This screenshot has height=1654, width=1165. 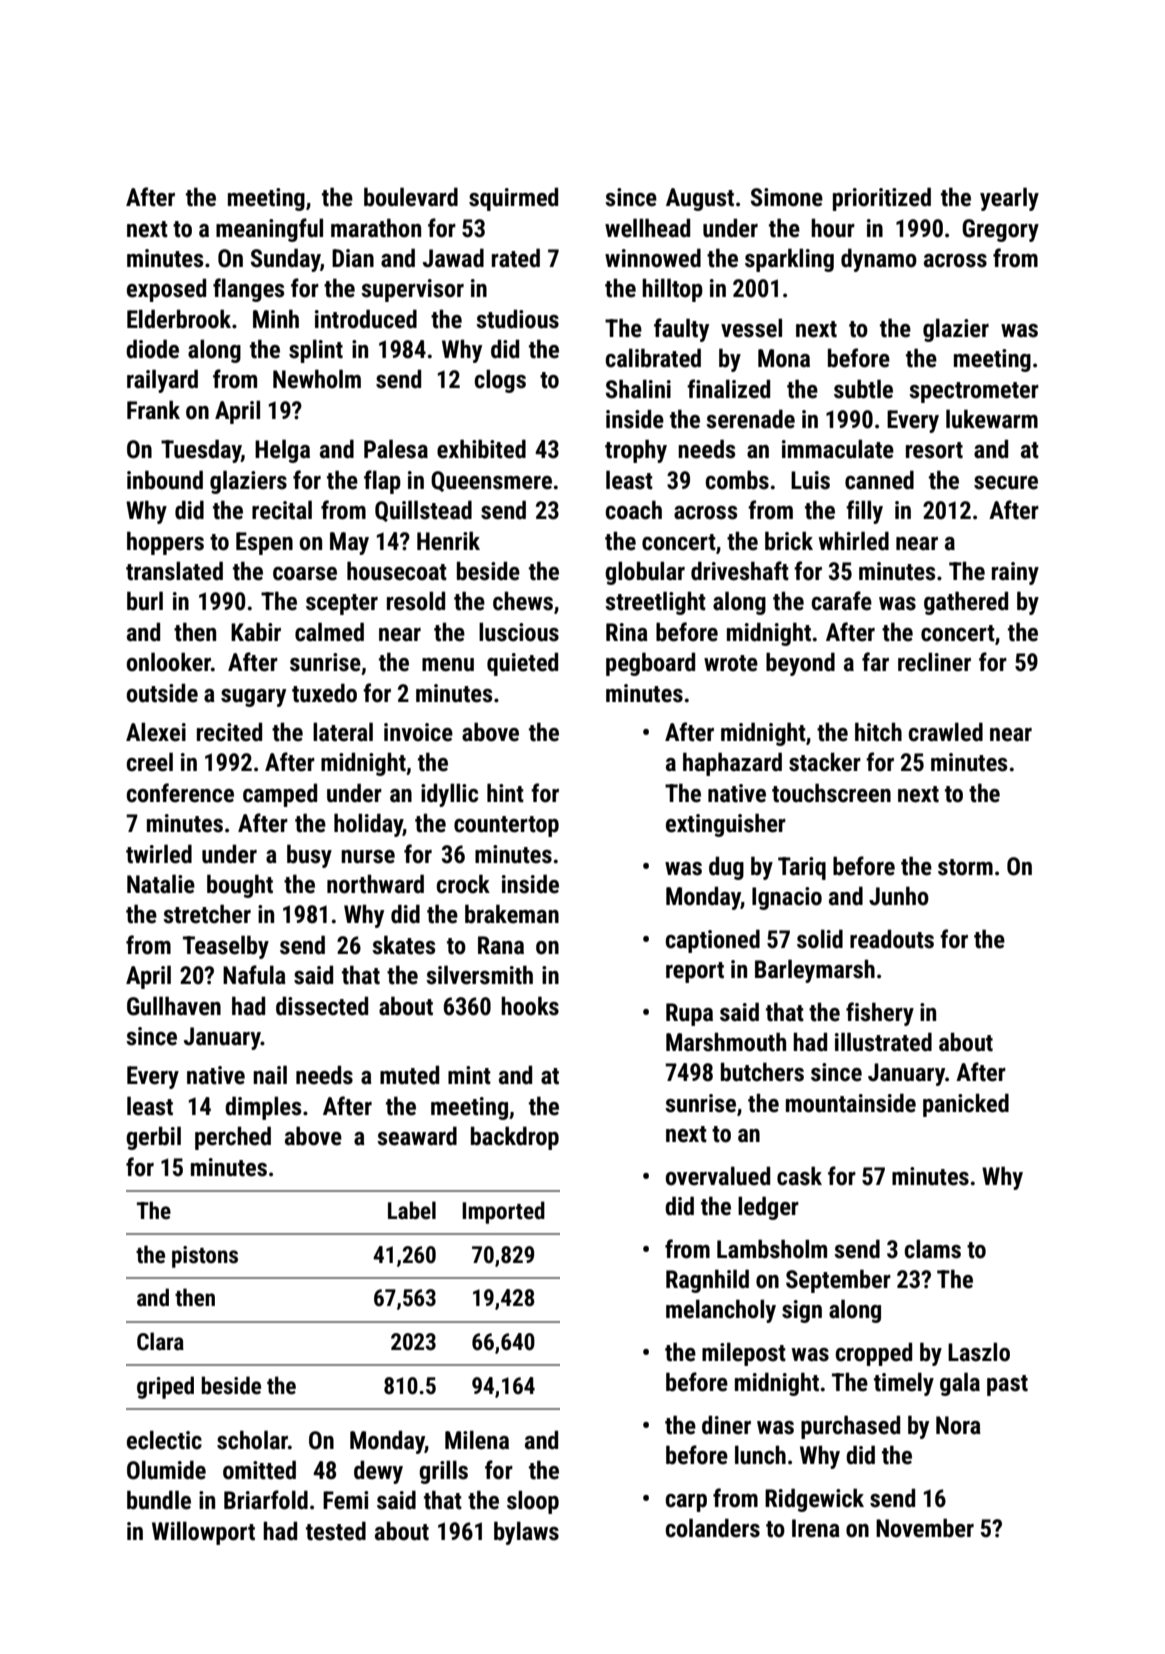 I want to click on grills, so click(x=443, y=1472).
